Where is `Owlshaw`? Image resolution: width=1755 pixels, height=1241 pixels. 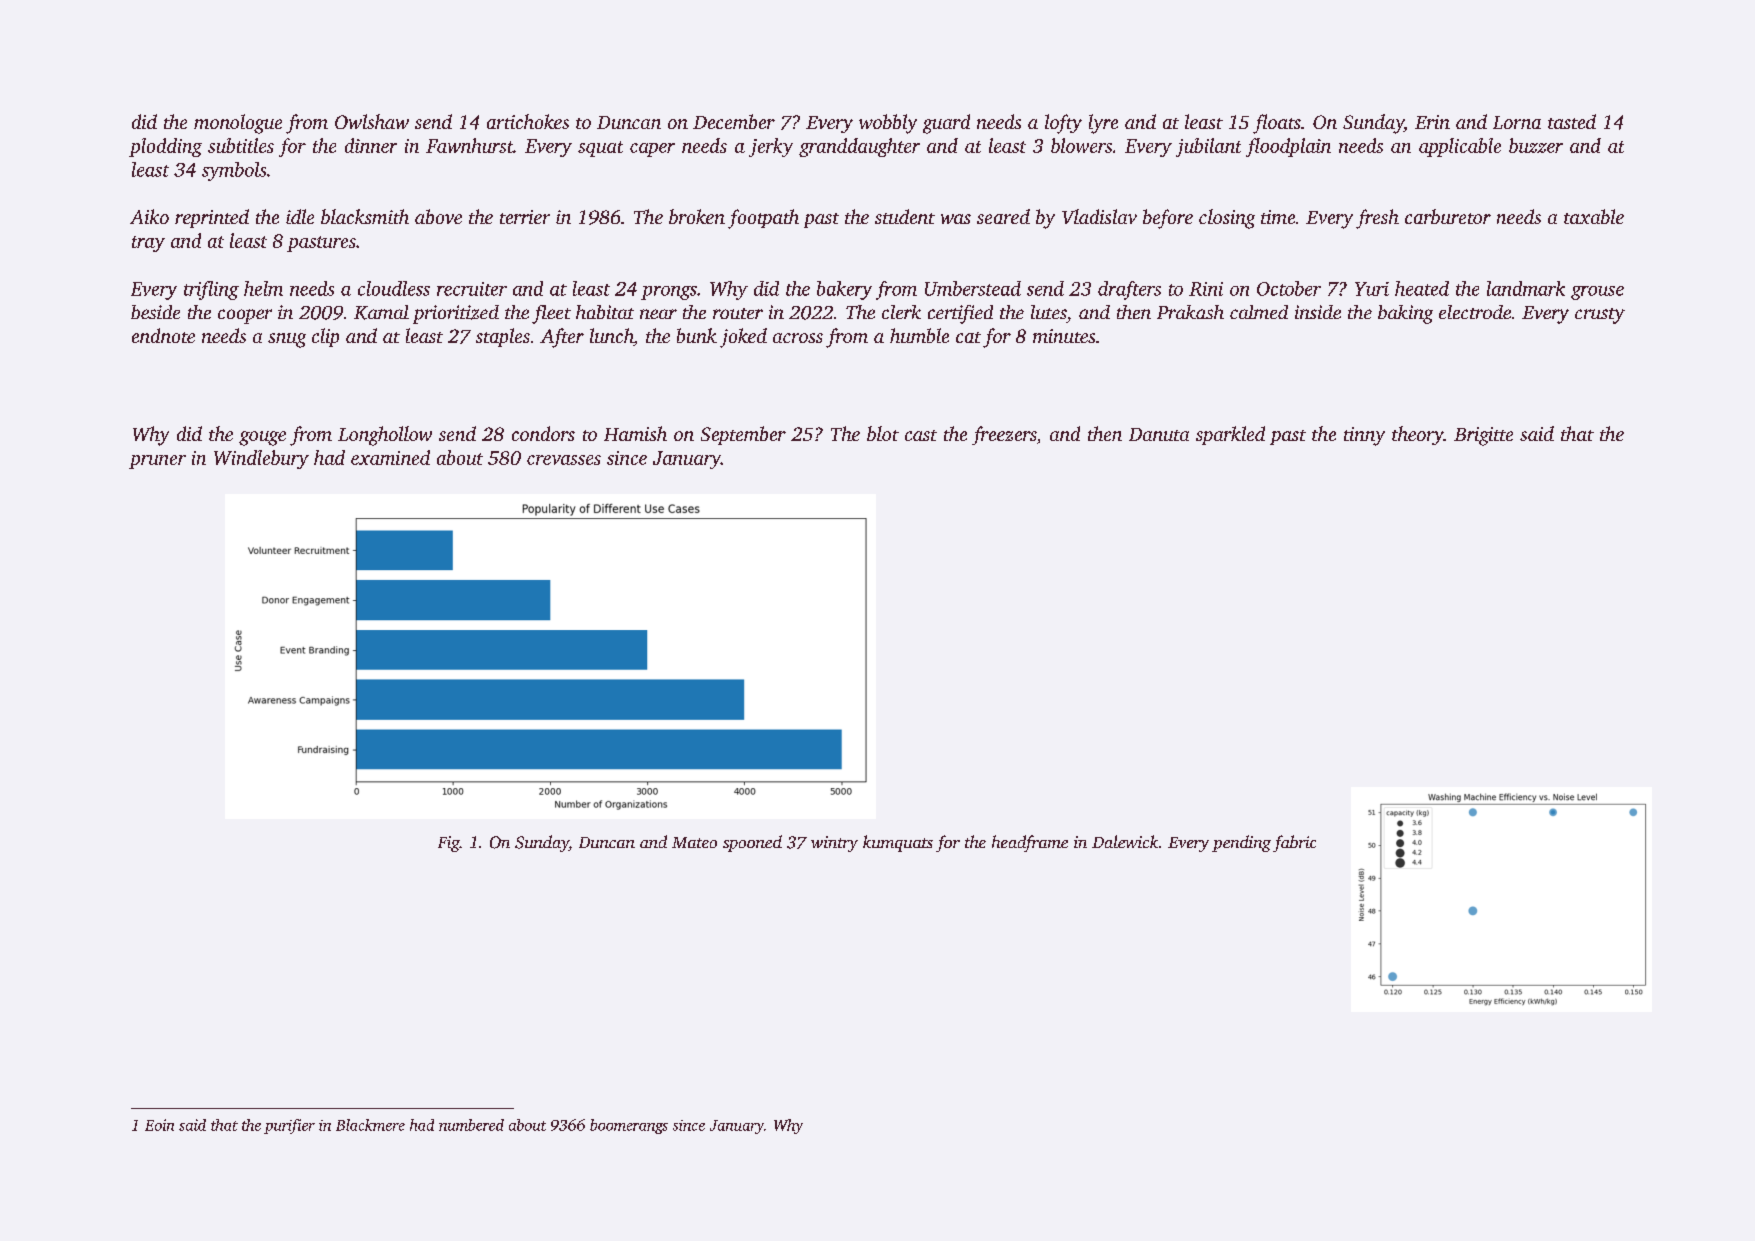
Owlshaw is located at coordinates (372, 121).
